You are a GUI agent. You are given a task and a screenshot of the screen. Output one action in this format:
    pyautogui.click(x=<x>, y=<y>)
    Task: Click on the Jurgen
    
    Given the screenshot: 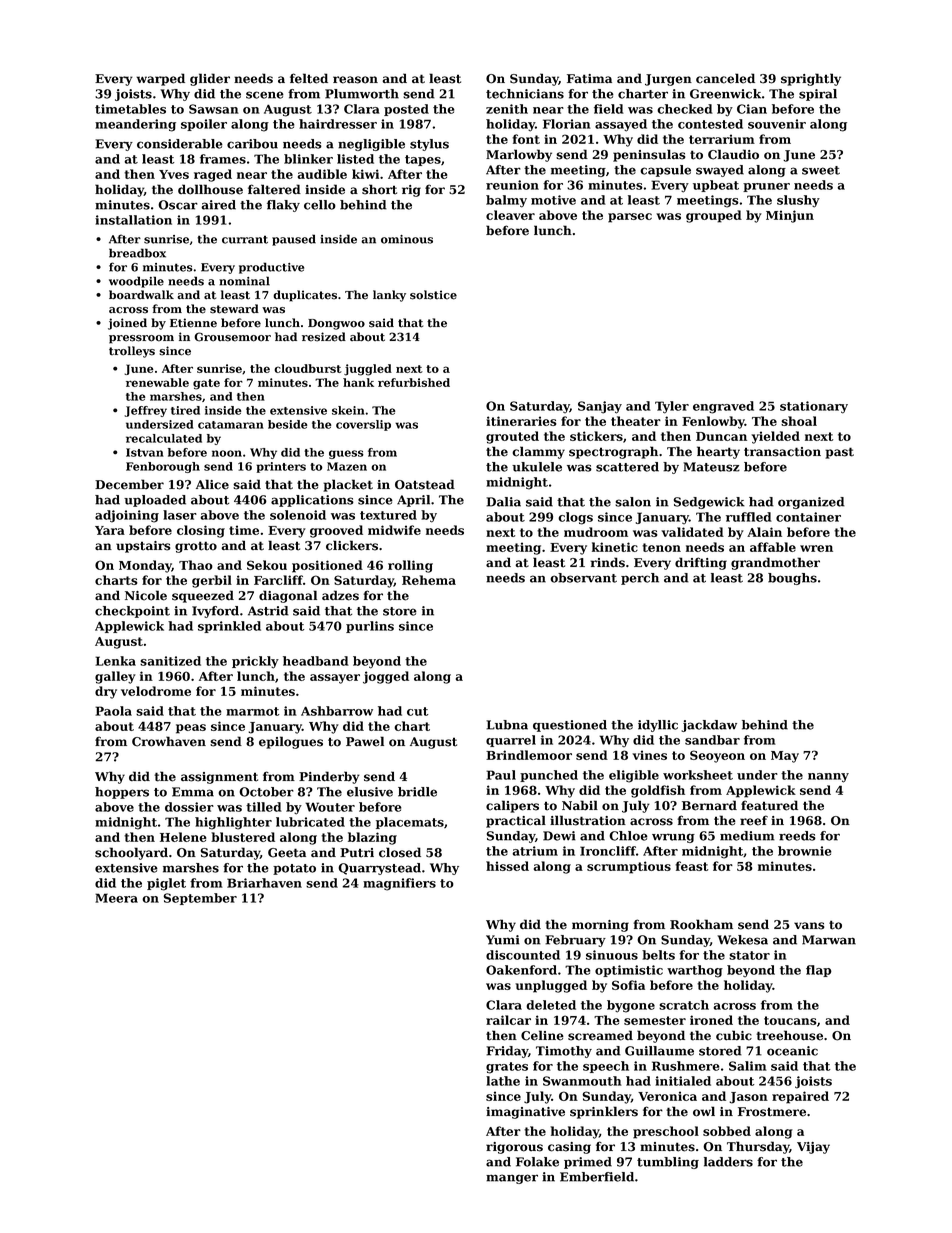 What is the action you would take?
    pyautogui.click(x=668, y=80)
